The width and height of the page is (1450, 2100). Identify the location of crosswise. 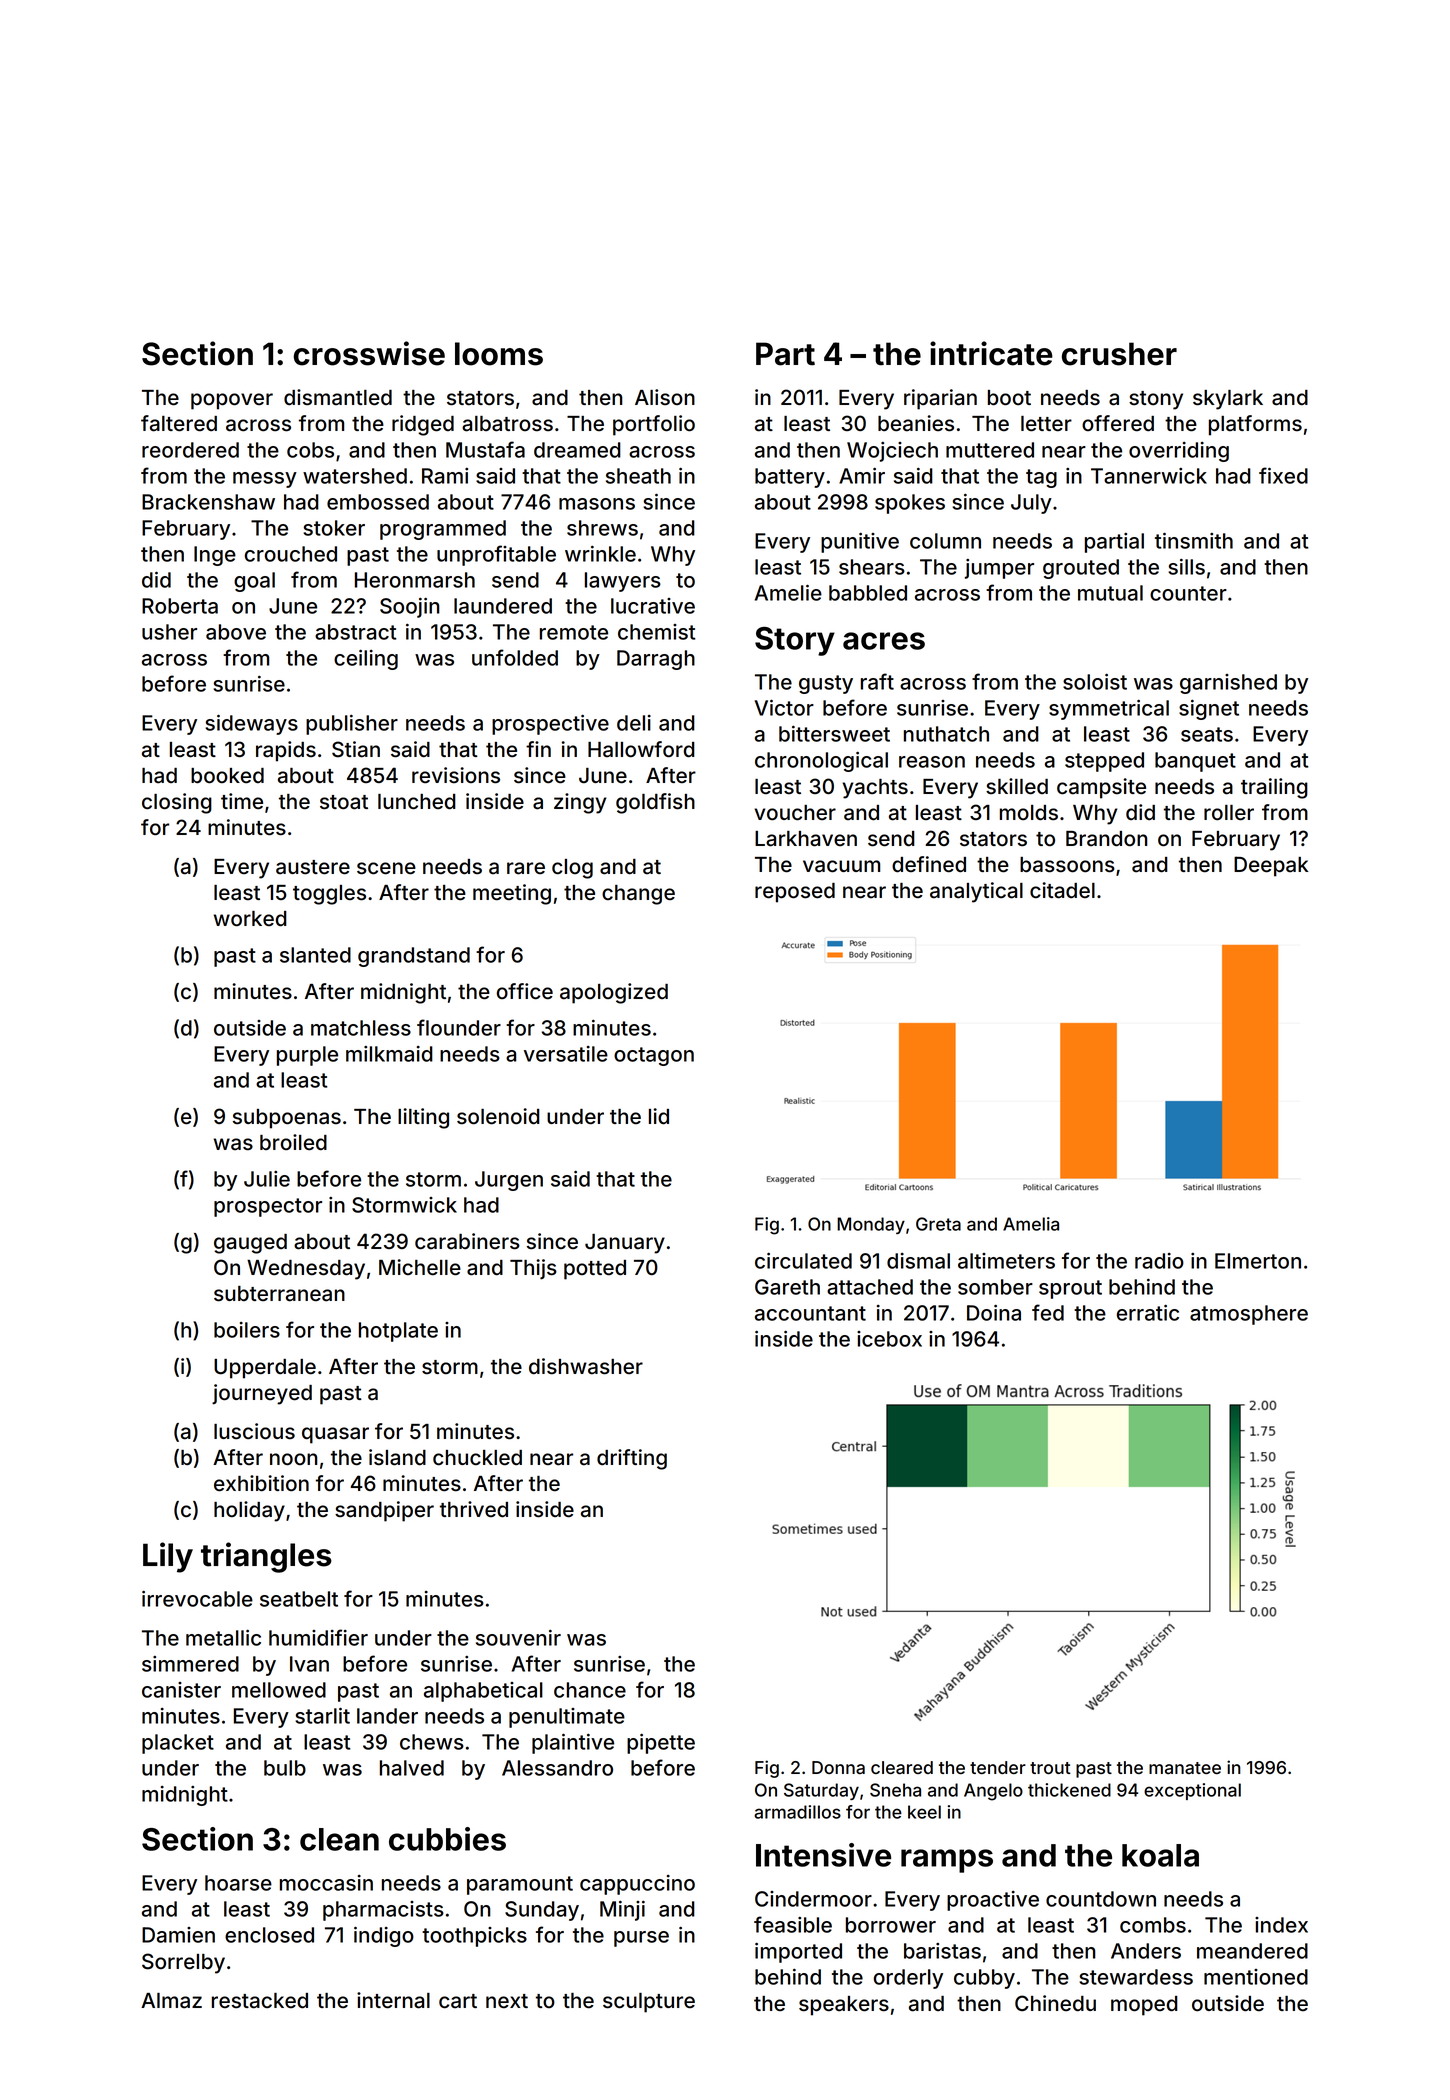
(369, 353).
